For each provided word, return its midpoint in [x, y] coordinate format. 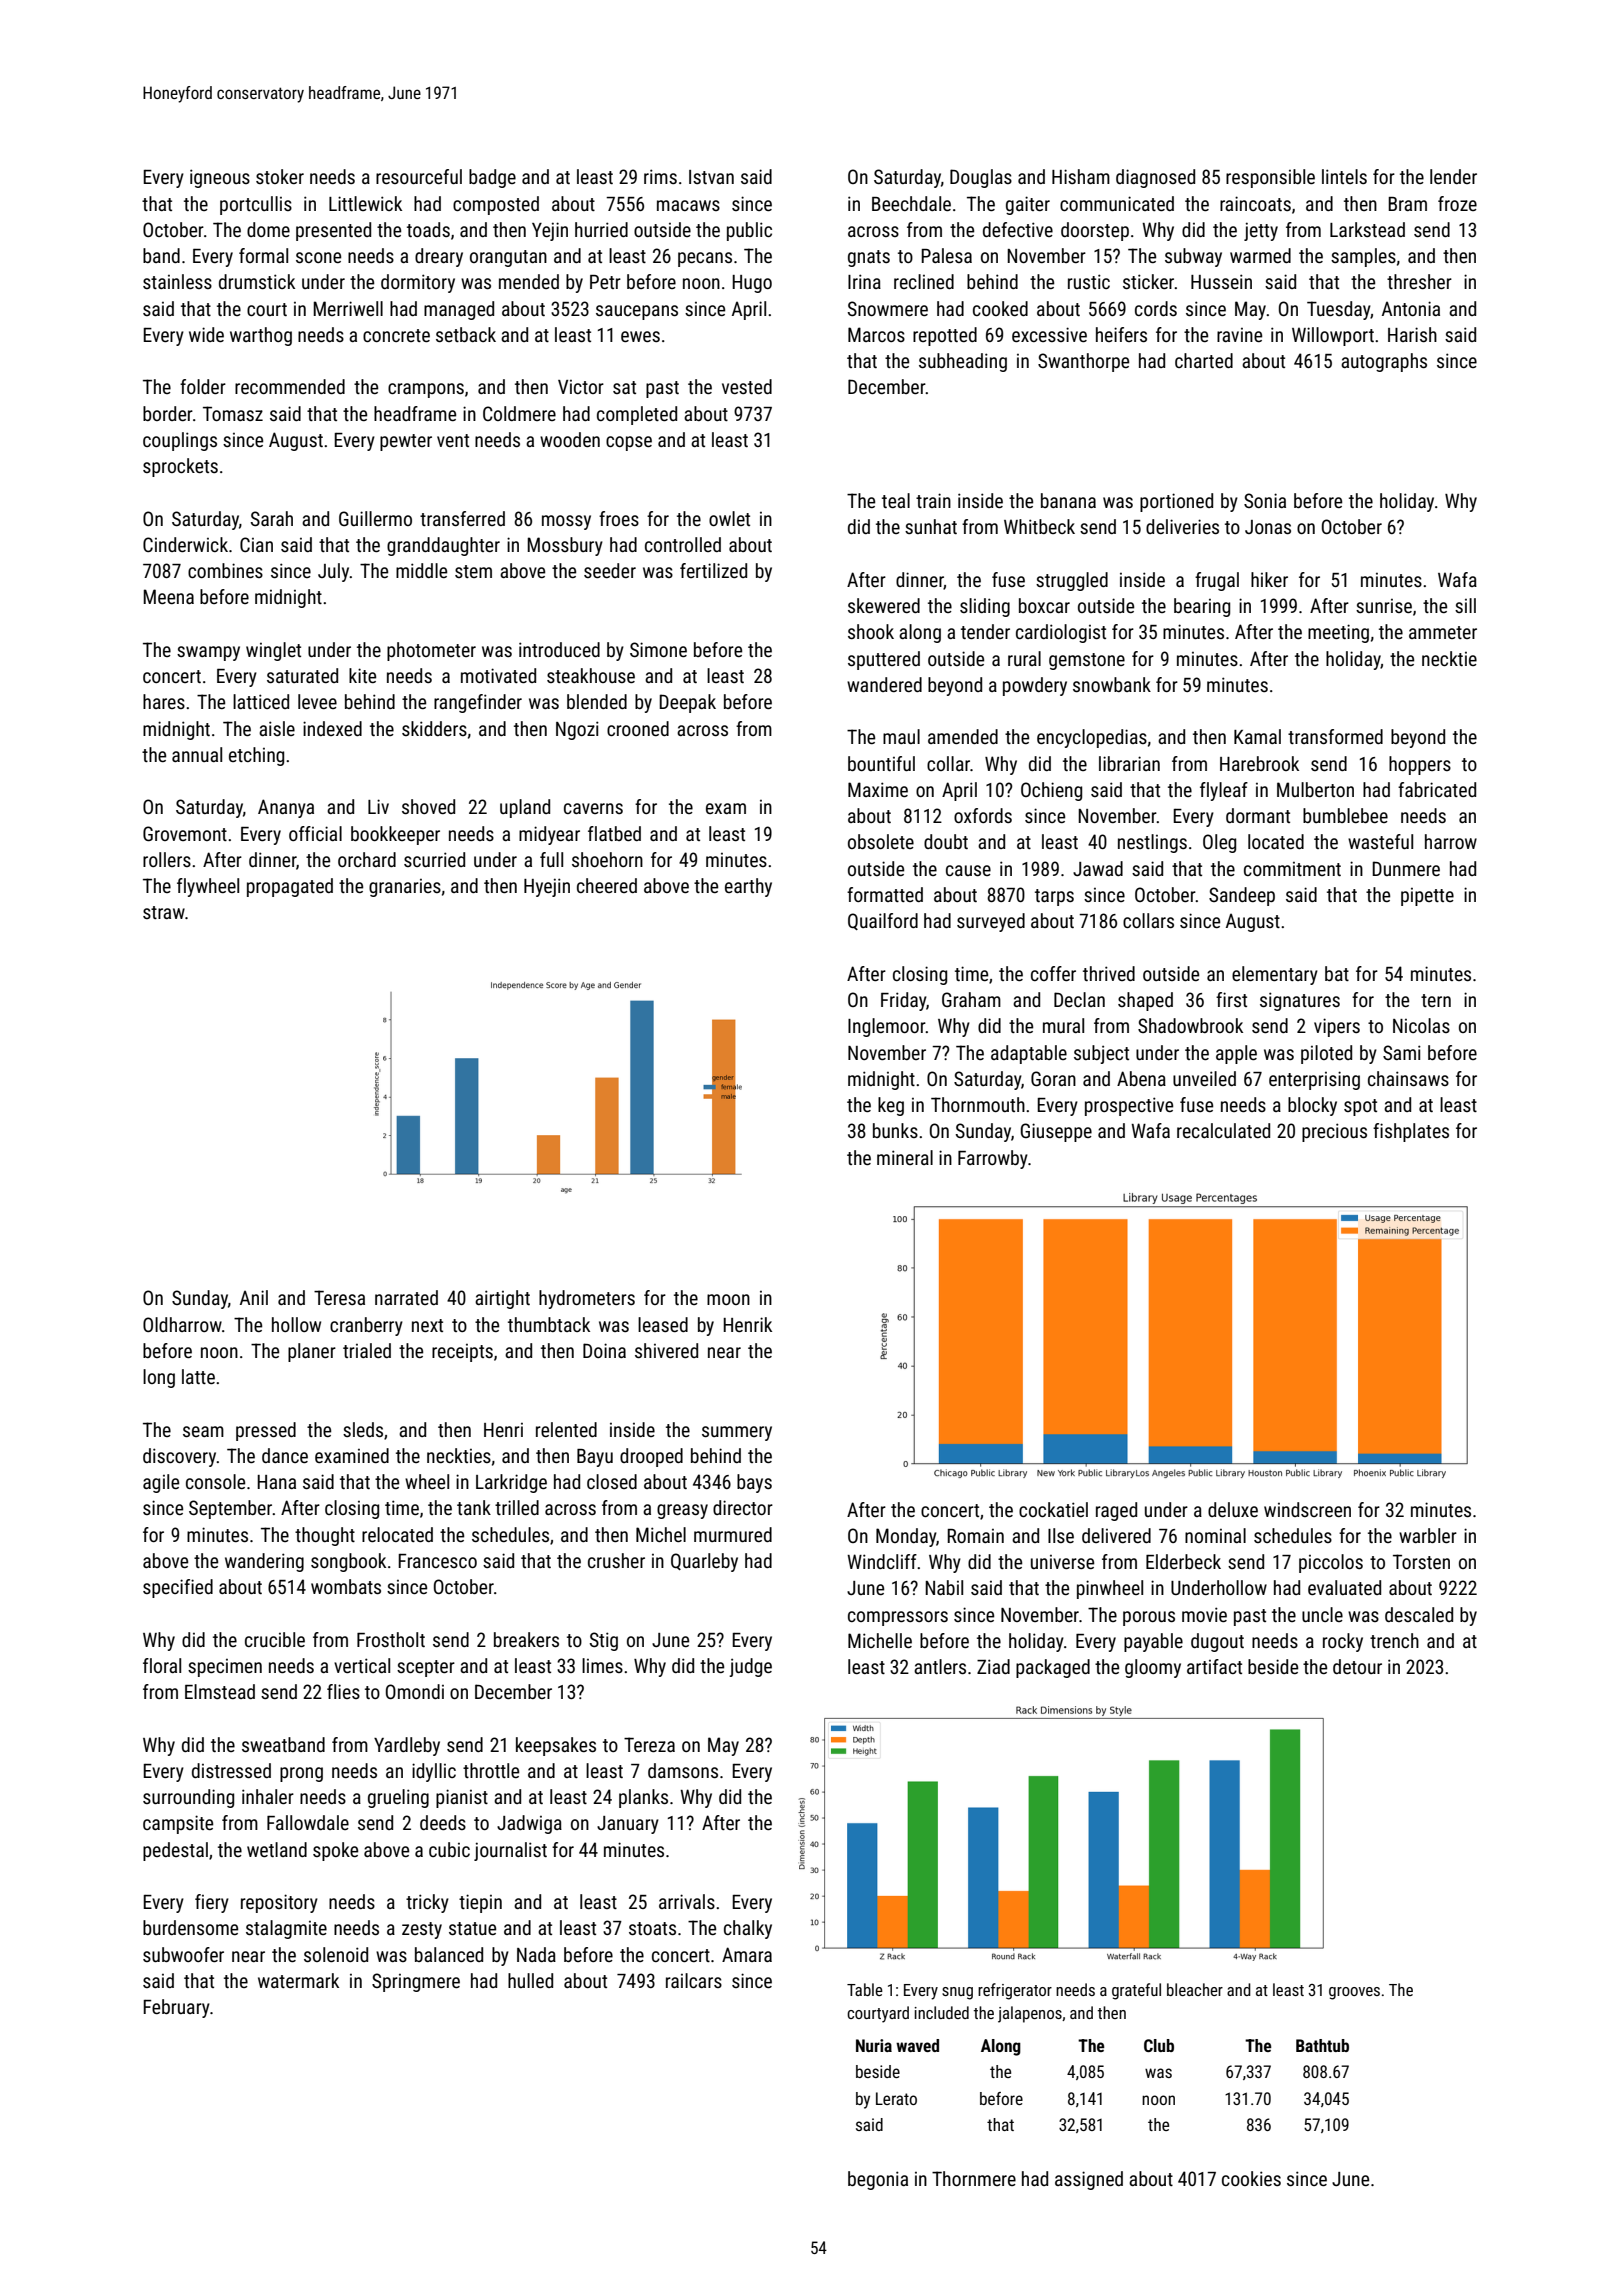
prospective [1129, 1106]
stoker [280, 176]
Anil [254, 1297]
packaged [1053, 1668]
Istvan [711, 177]
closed [612, 1481]
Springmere [416, 1982]
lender [1453, 176]
